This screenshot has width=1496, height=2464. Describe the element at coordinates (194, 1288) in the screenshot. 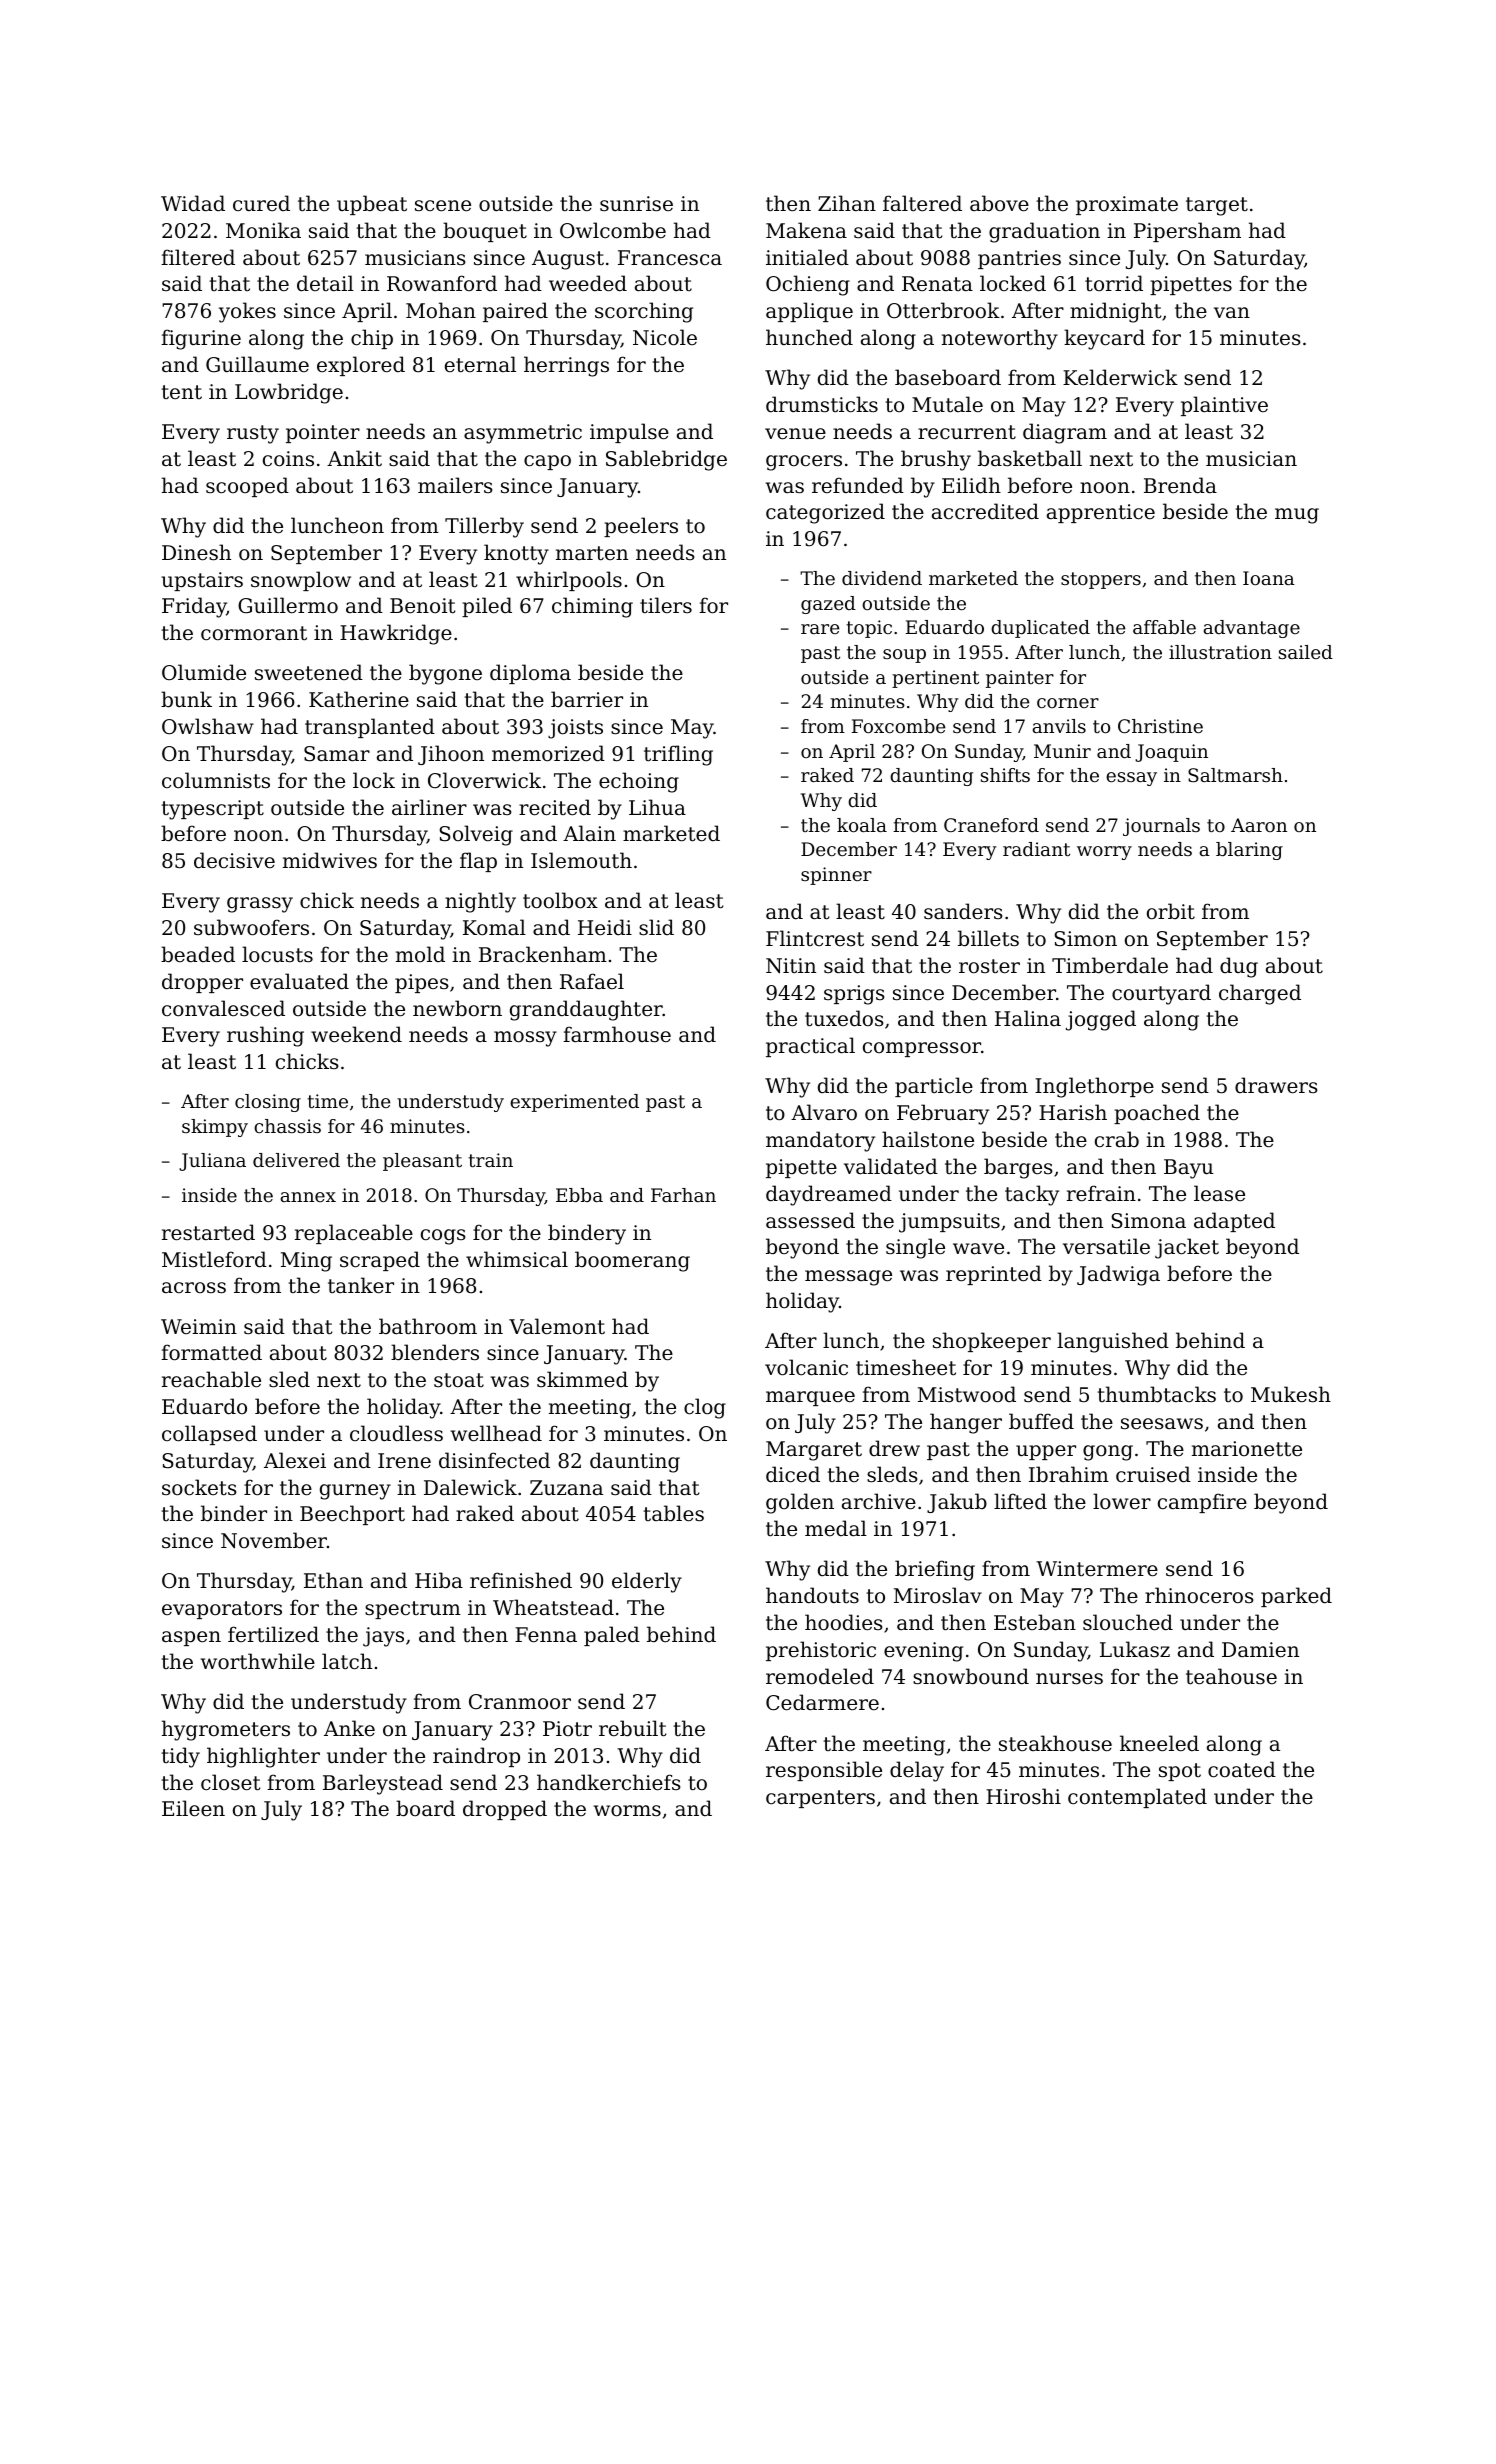

I see `across` at that location.
